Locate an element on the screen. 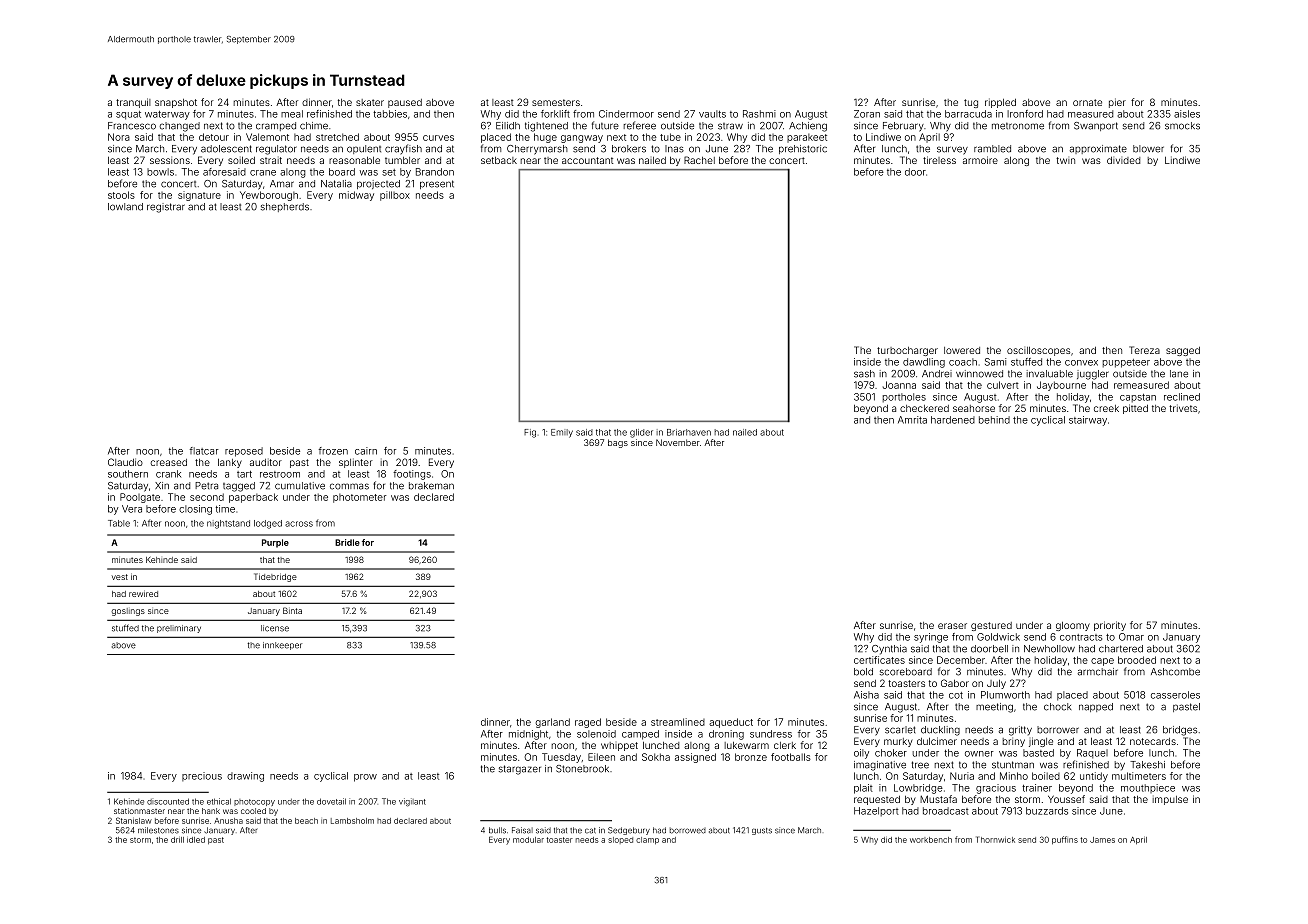  drill is located at coordinates (177, 840).
